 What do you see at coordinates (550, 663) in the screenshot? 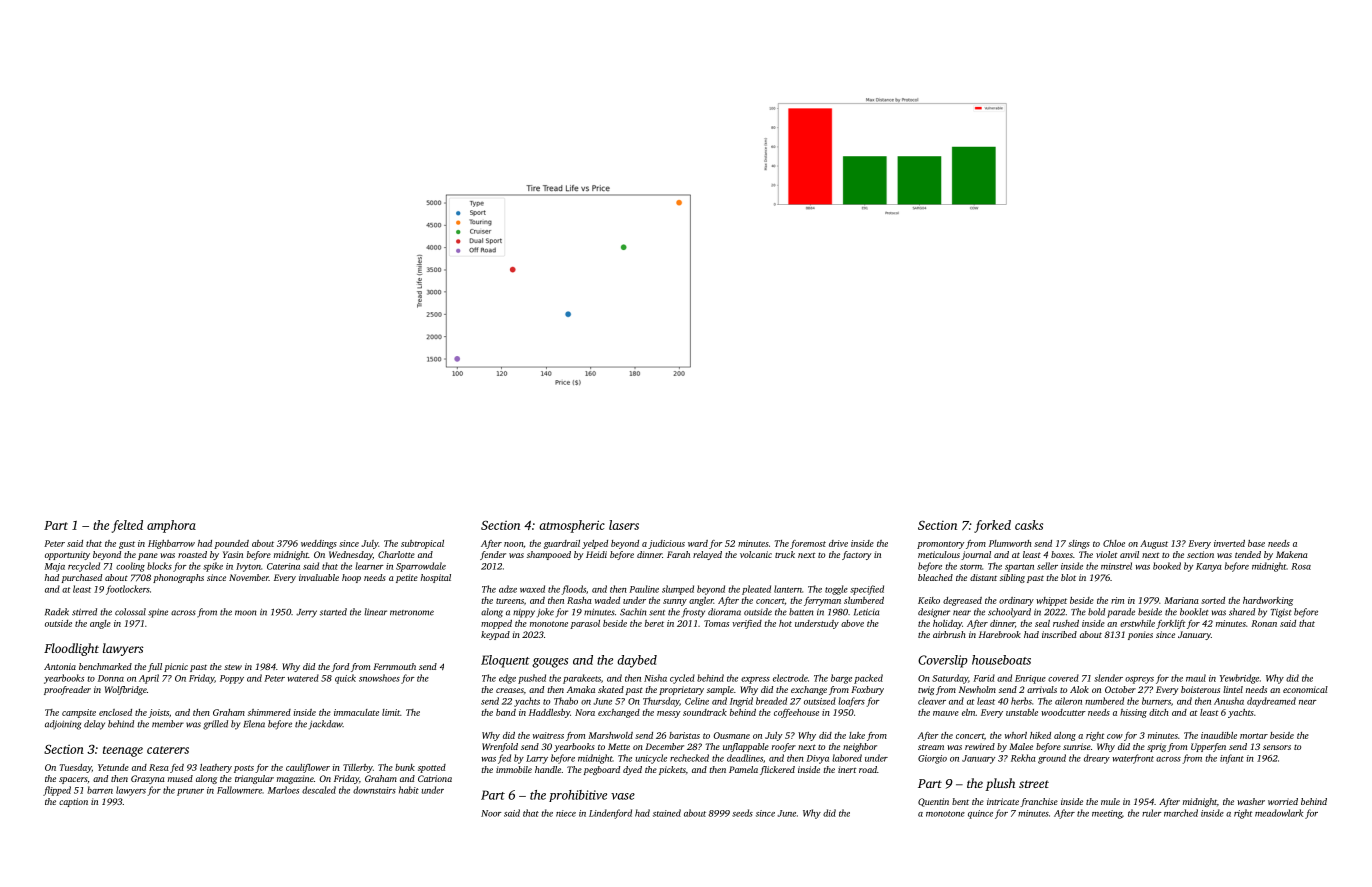
I see `gouges` at bounding box center [550, 663].
